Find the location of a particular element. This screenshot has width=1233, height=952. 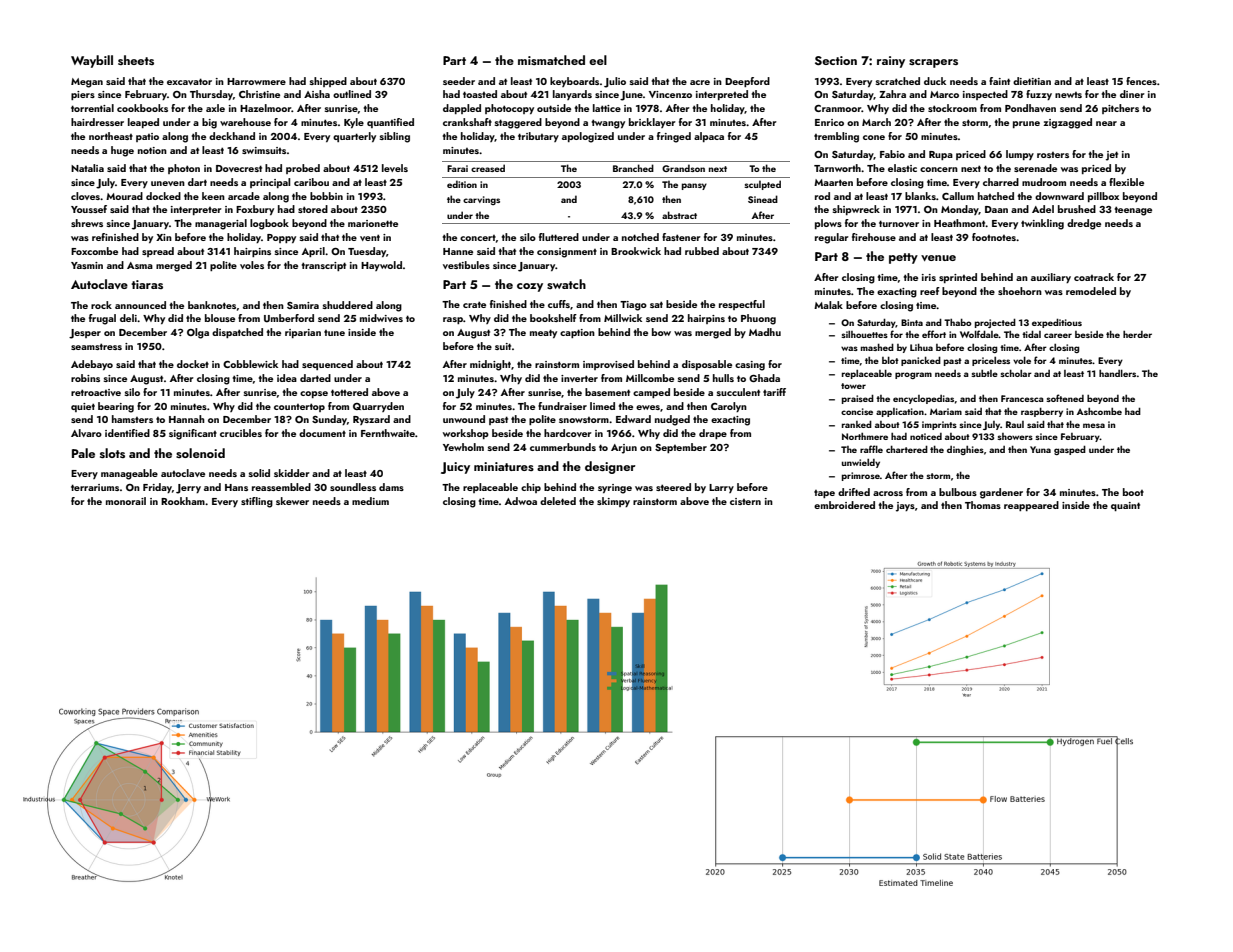

auxiliary is located at coordinates (1051, 278).
